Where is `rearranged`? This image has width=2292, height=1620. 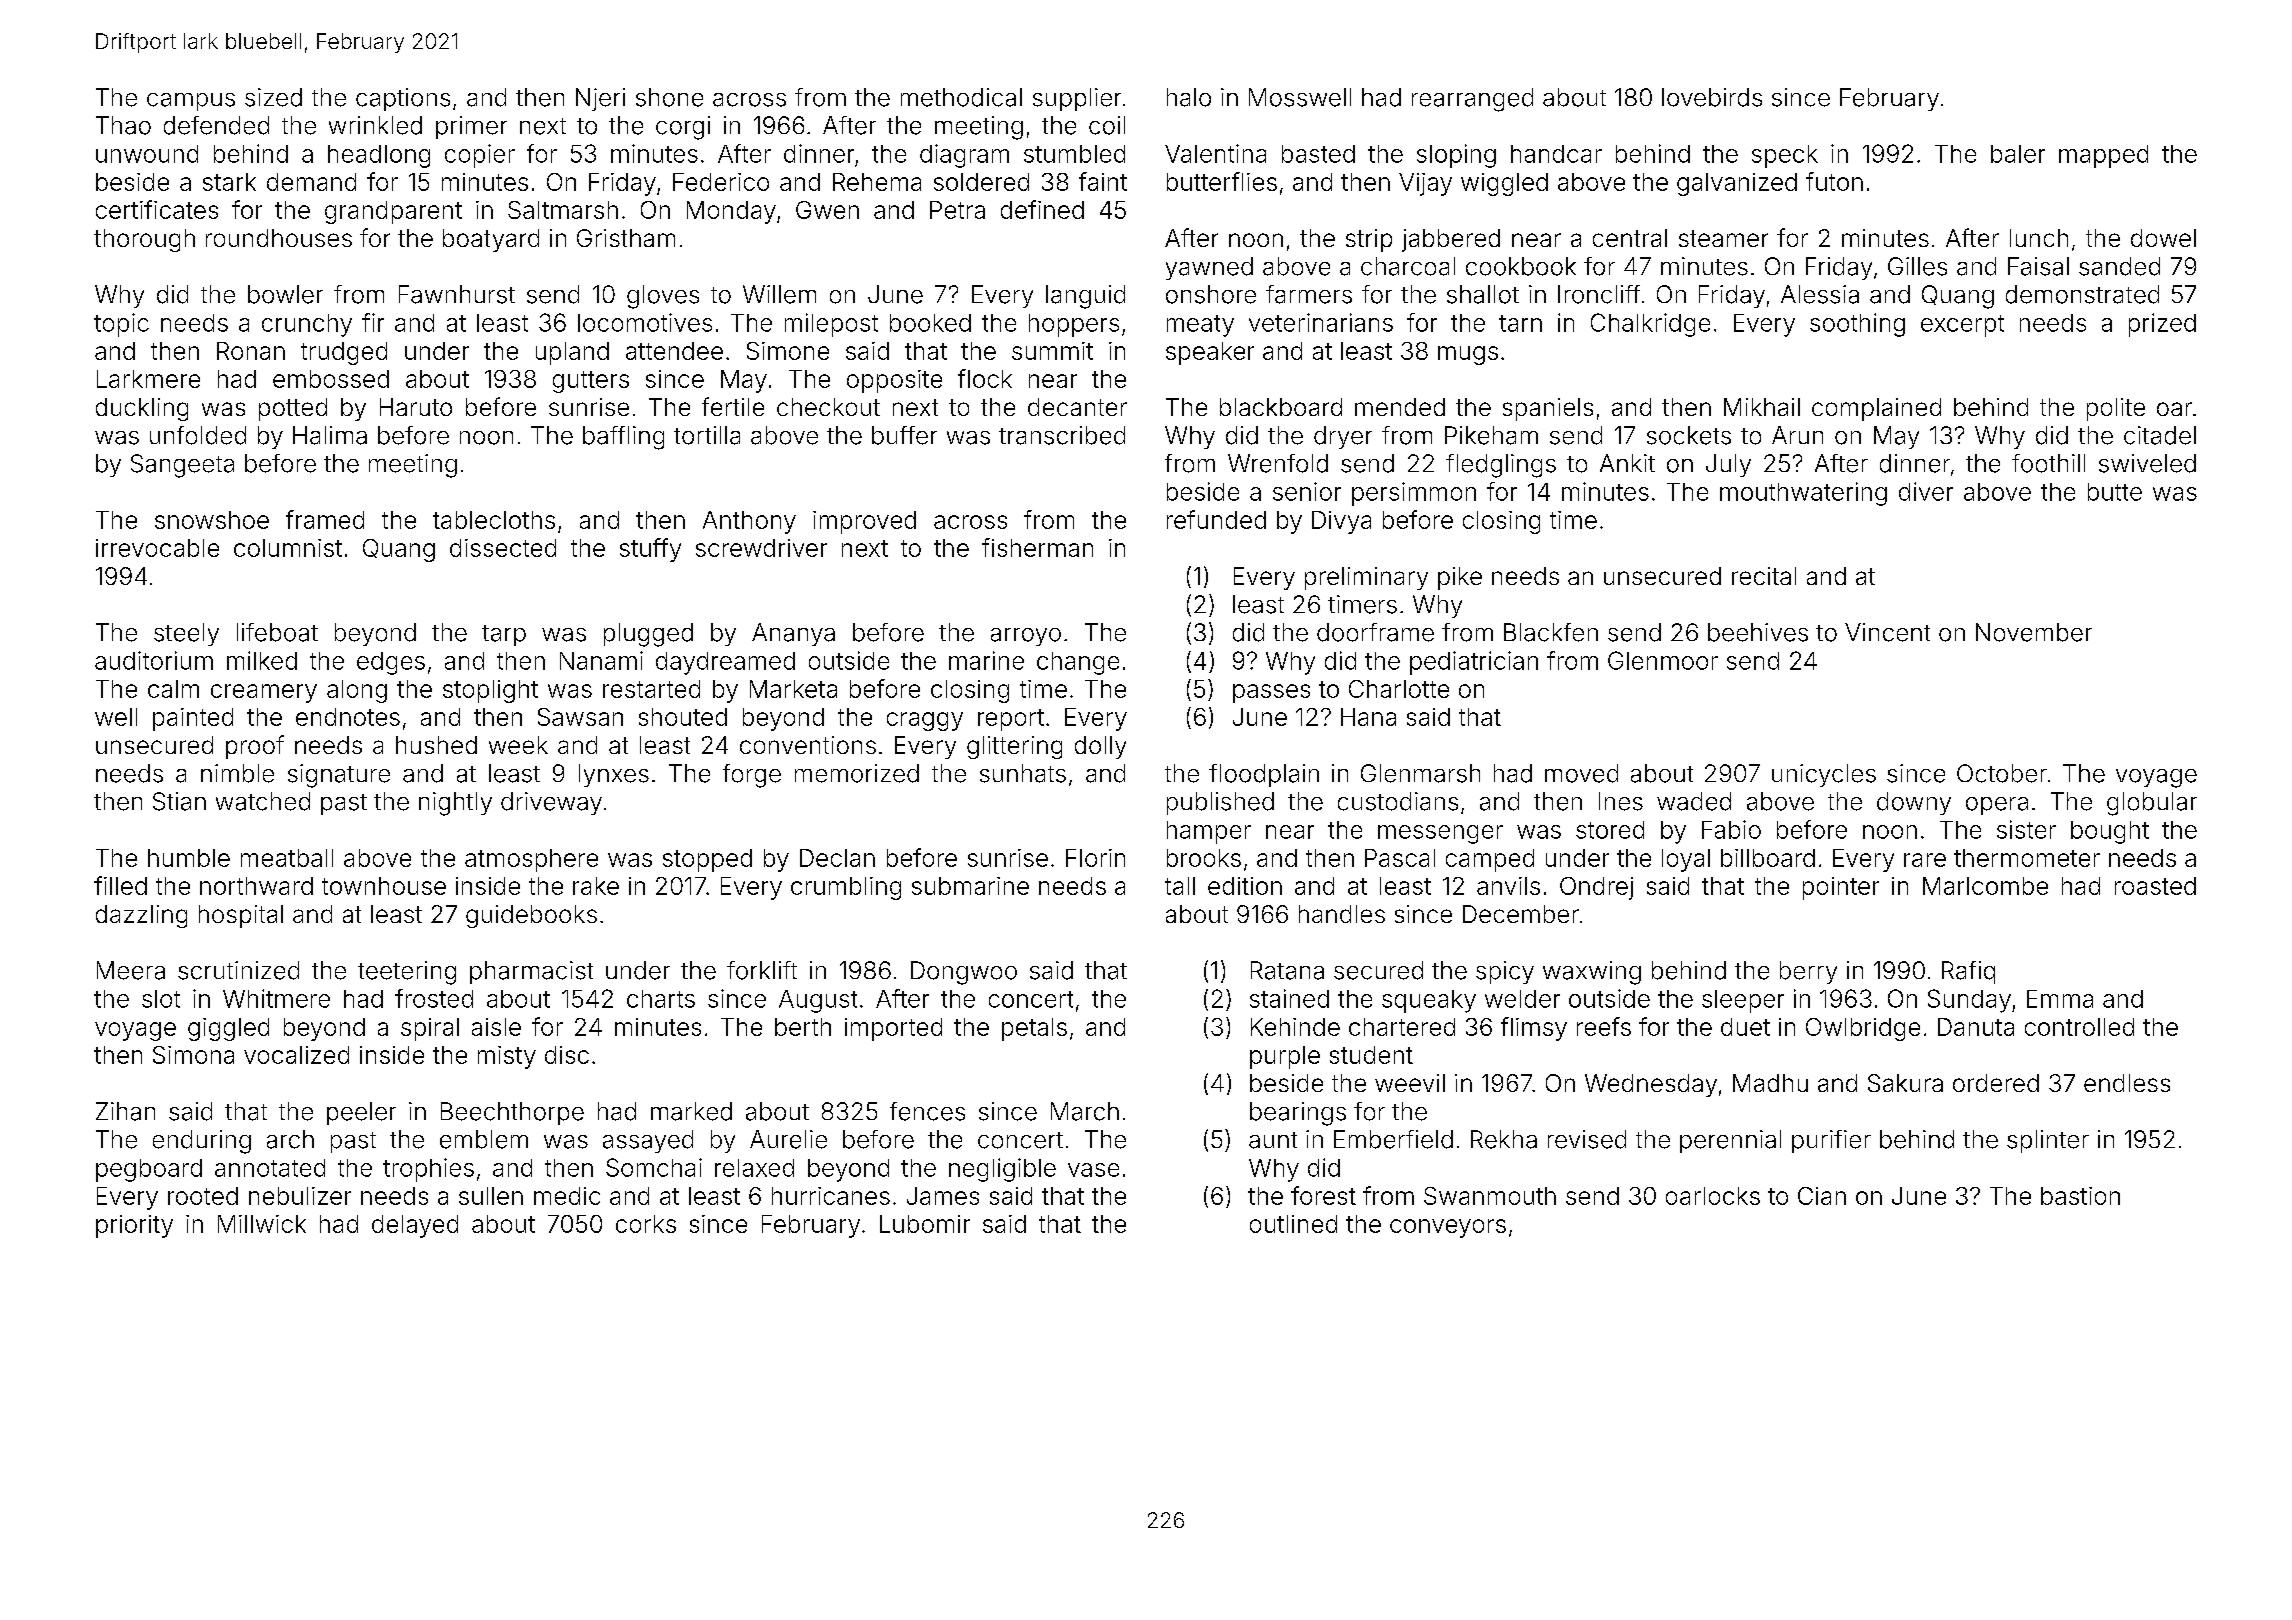 rearranged is located at coordinates (1472, 100).
